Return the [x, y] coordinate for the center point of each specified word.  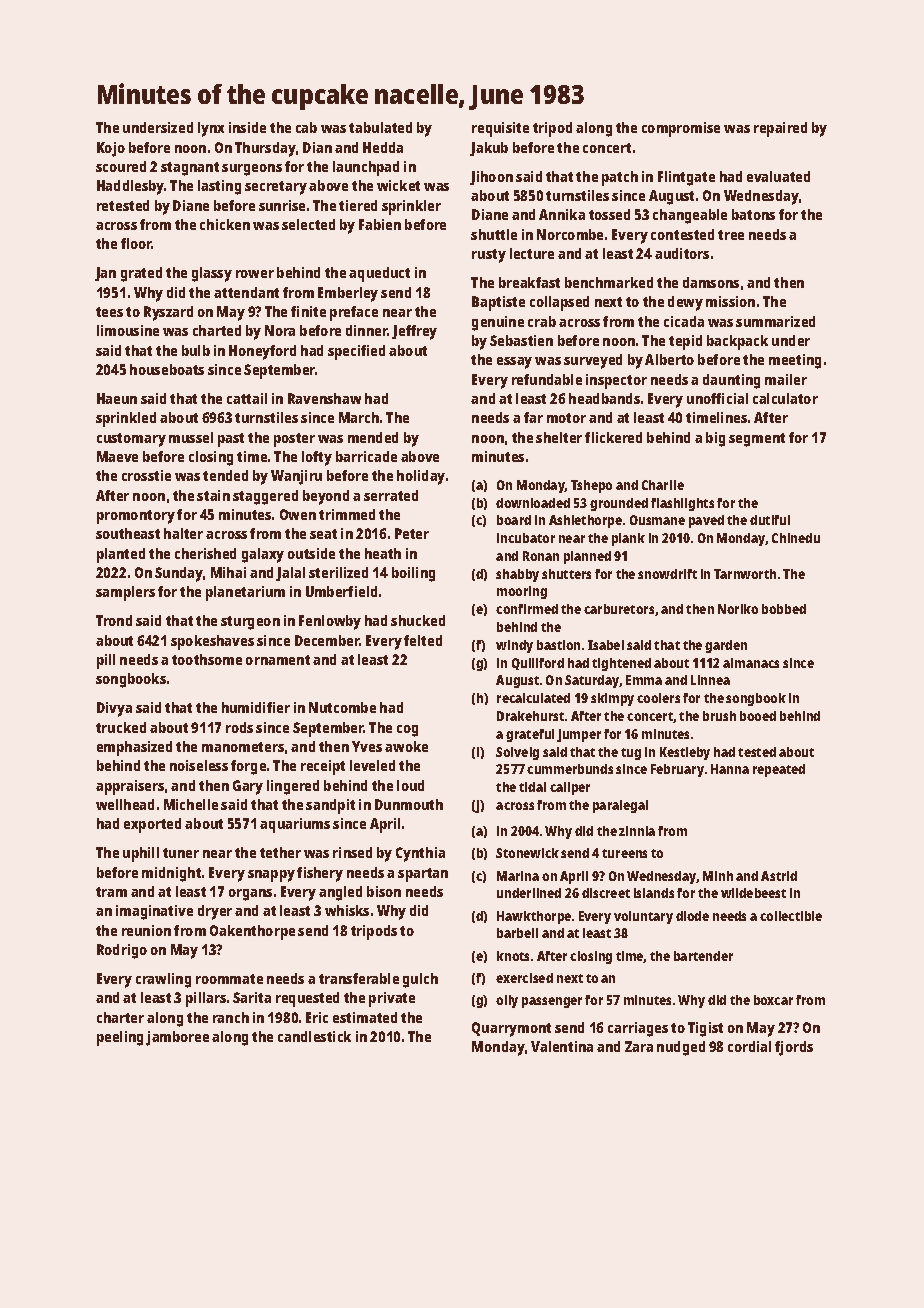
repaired [780, 129]
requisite [500, 129]
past [231, 440]
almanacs [751, 663]
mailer [786, 379]
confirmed [527, 609]
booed [758, 716]
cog [407, 731]
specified [356, 352]
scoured [121, 166]
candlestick [314, 1036]
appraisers [130, 787]
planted [121, 555]
